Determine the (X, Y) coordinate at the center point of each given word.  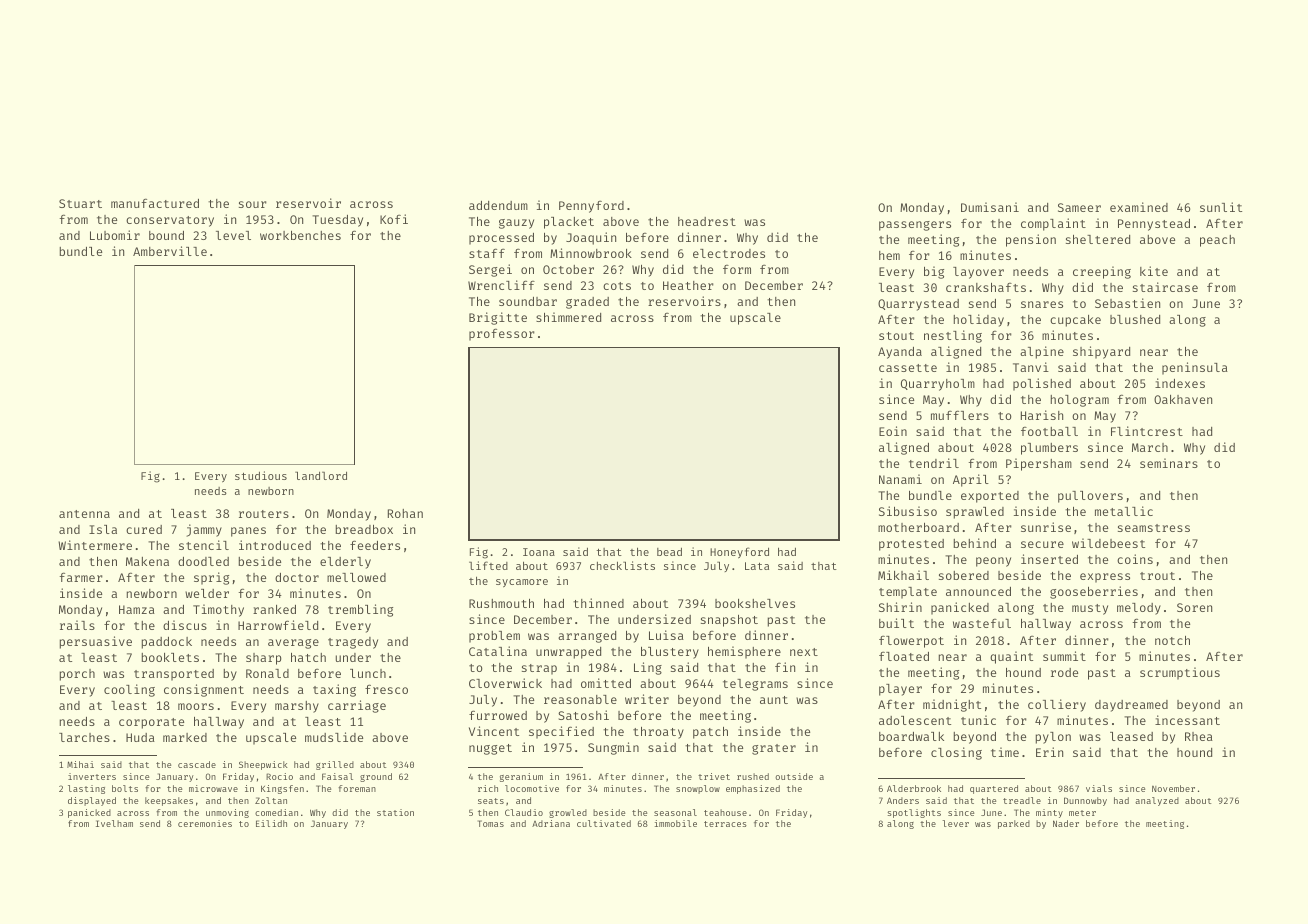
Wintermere (95, 545)
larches (84, 737)
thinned (598, 603)
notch (1172, 640)
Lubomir (115, 235)
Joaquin (591, 238)
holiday (978, 320)
